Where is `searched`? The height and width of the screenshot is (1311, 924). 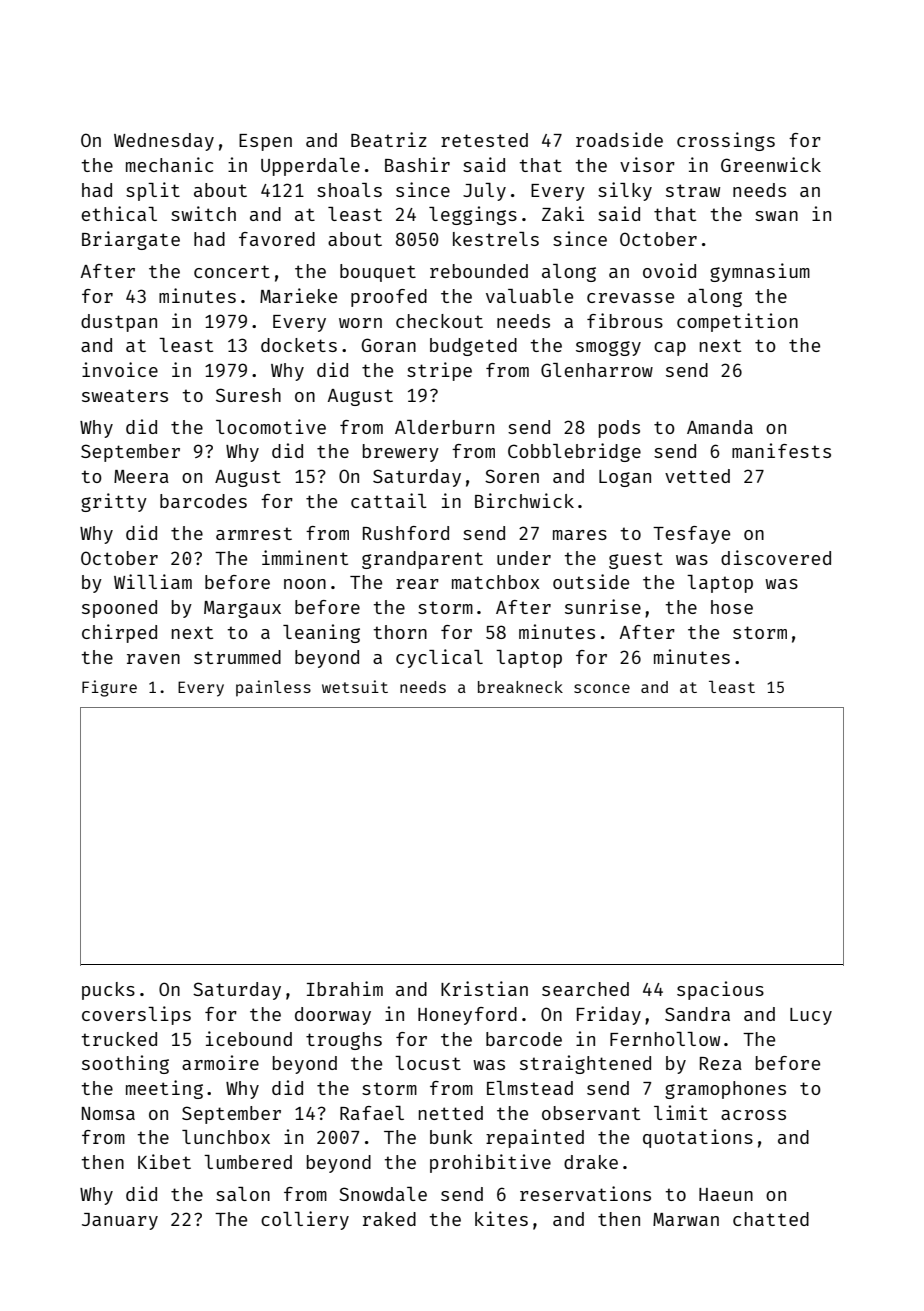 searched is located at coordinates (585, 989).
